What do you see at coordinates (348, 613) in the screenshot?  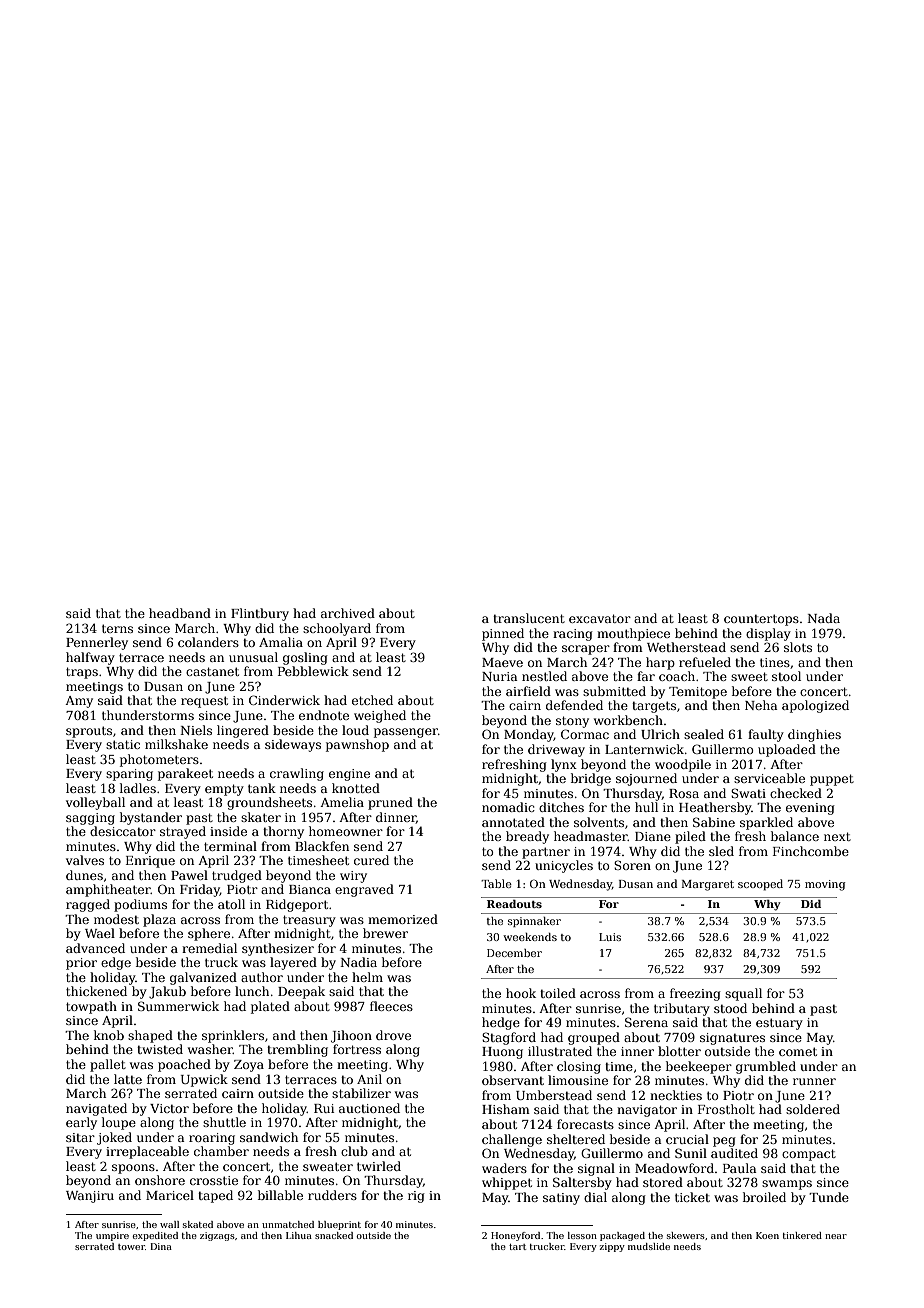 I see `archived` at bounding box center [348, 613].
